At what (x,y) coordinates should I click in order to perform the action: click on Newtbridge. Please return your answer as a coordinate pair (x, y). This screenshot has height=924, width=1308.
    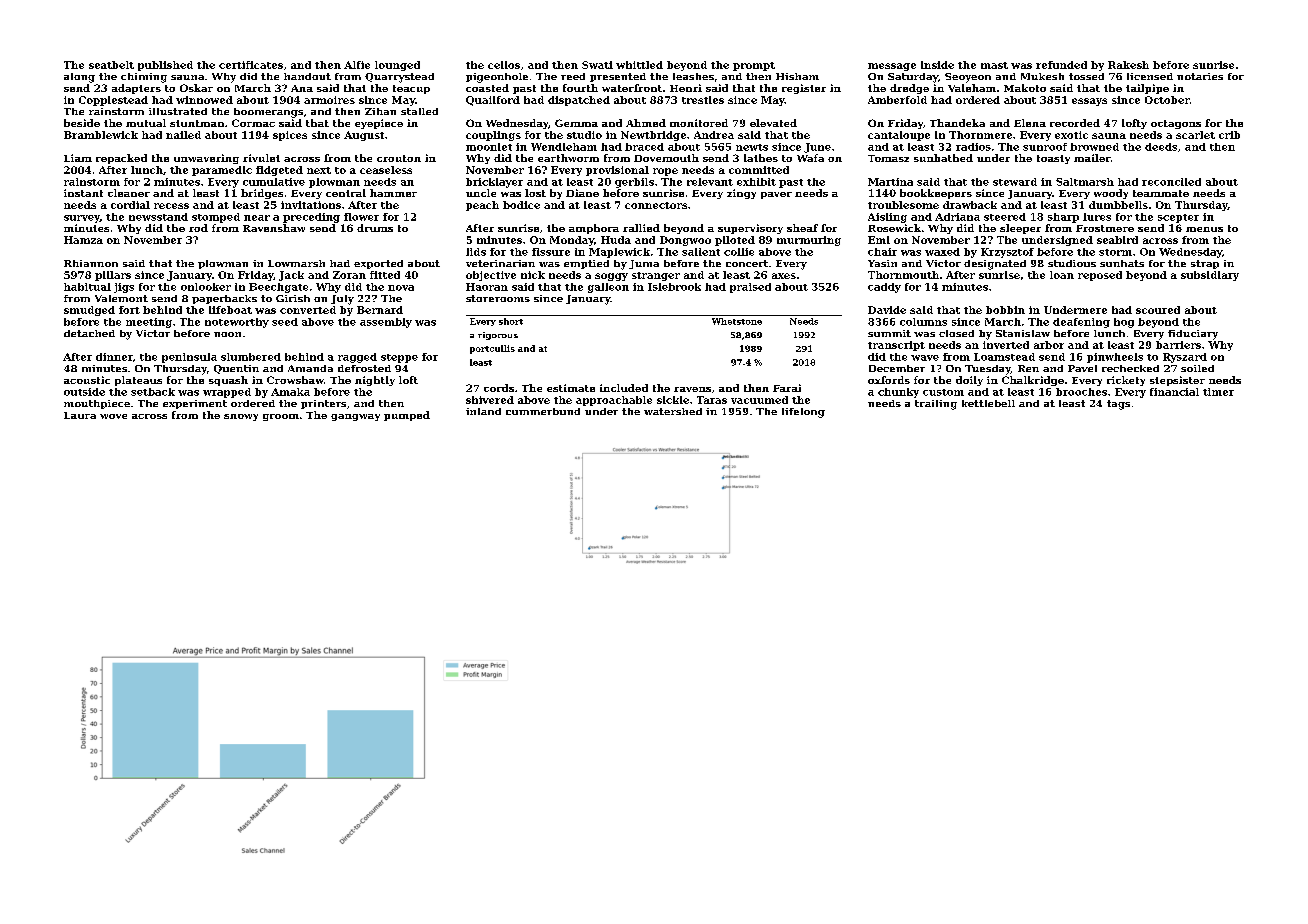
    Looking at the image, I should click on (653, 136).
